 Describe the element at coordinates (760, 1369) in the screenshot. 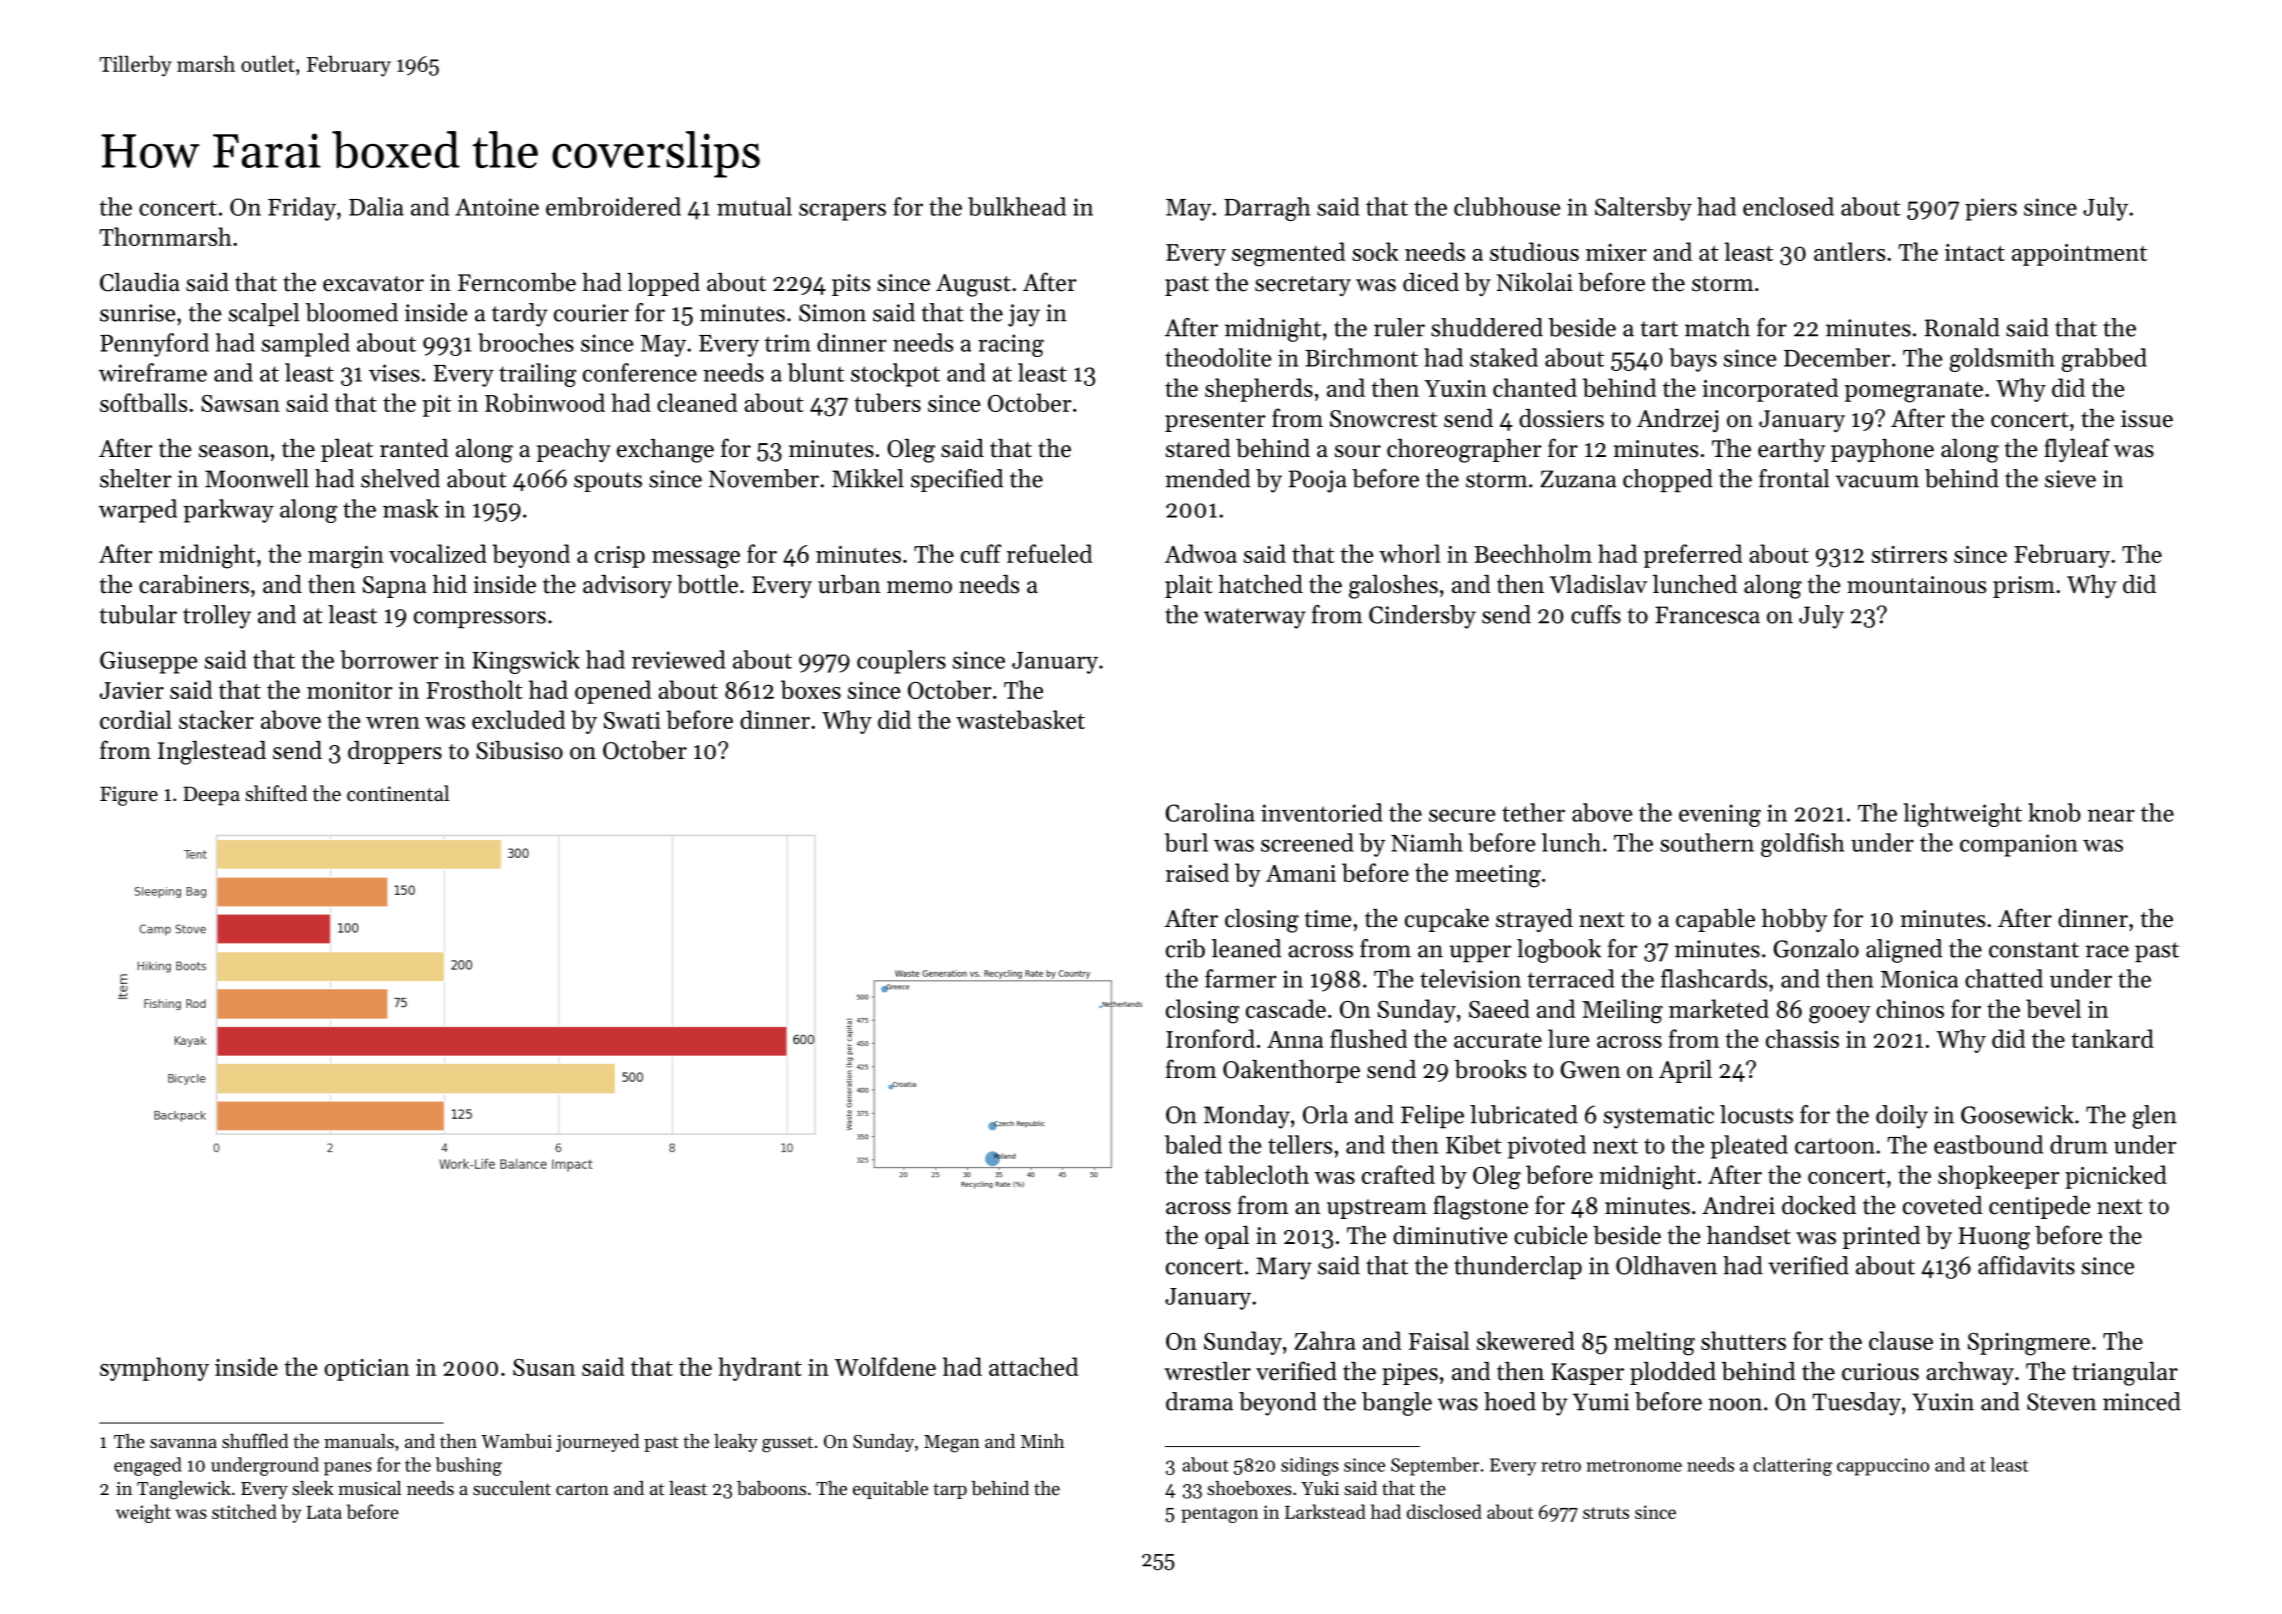

I see `hydrant` at that location.
